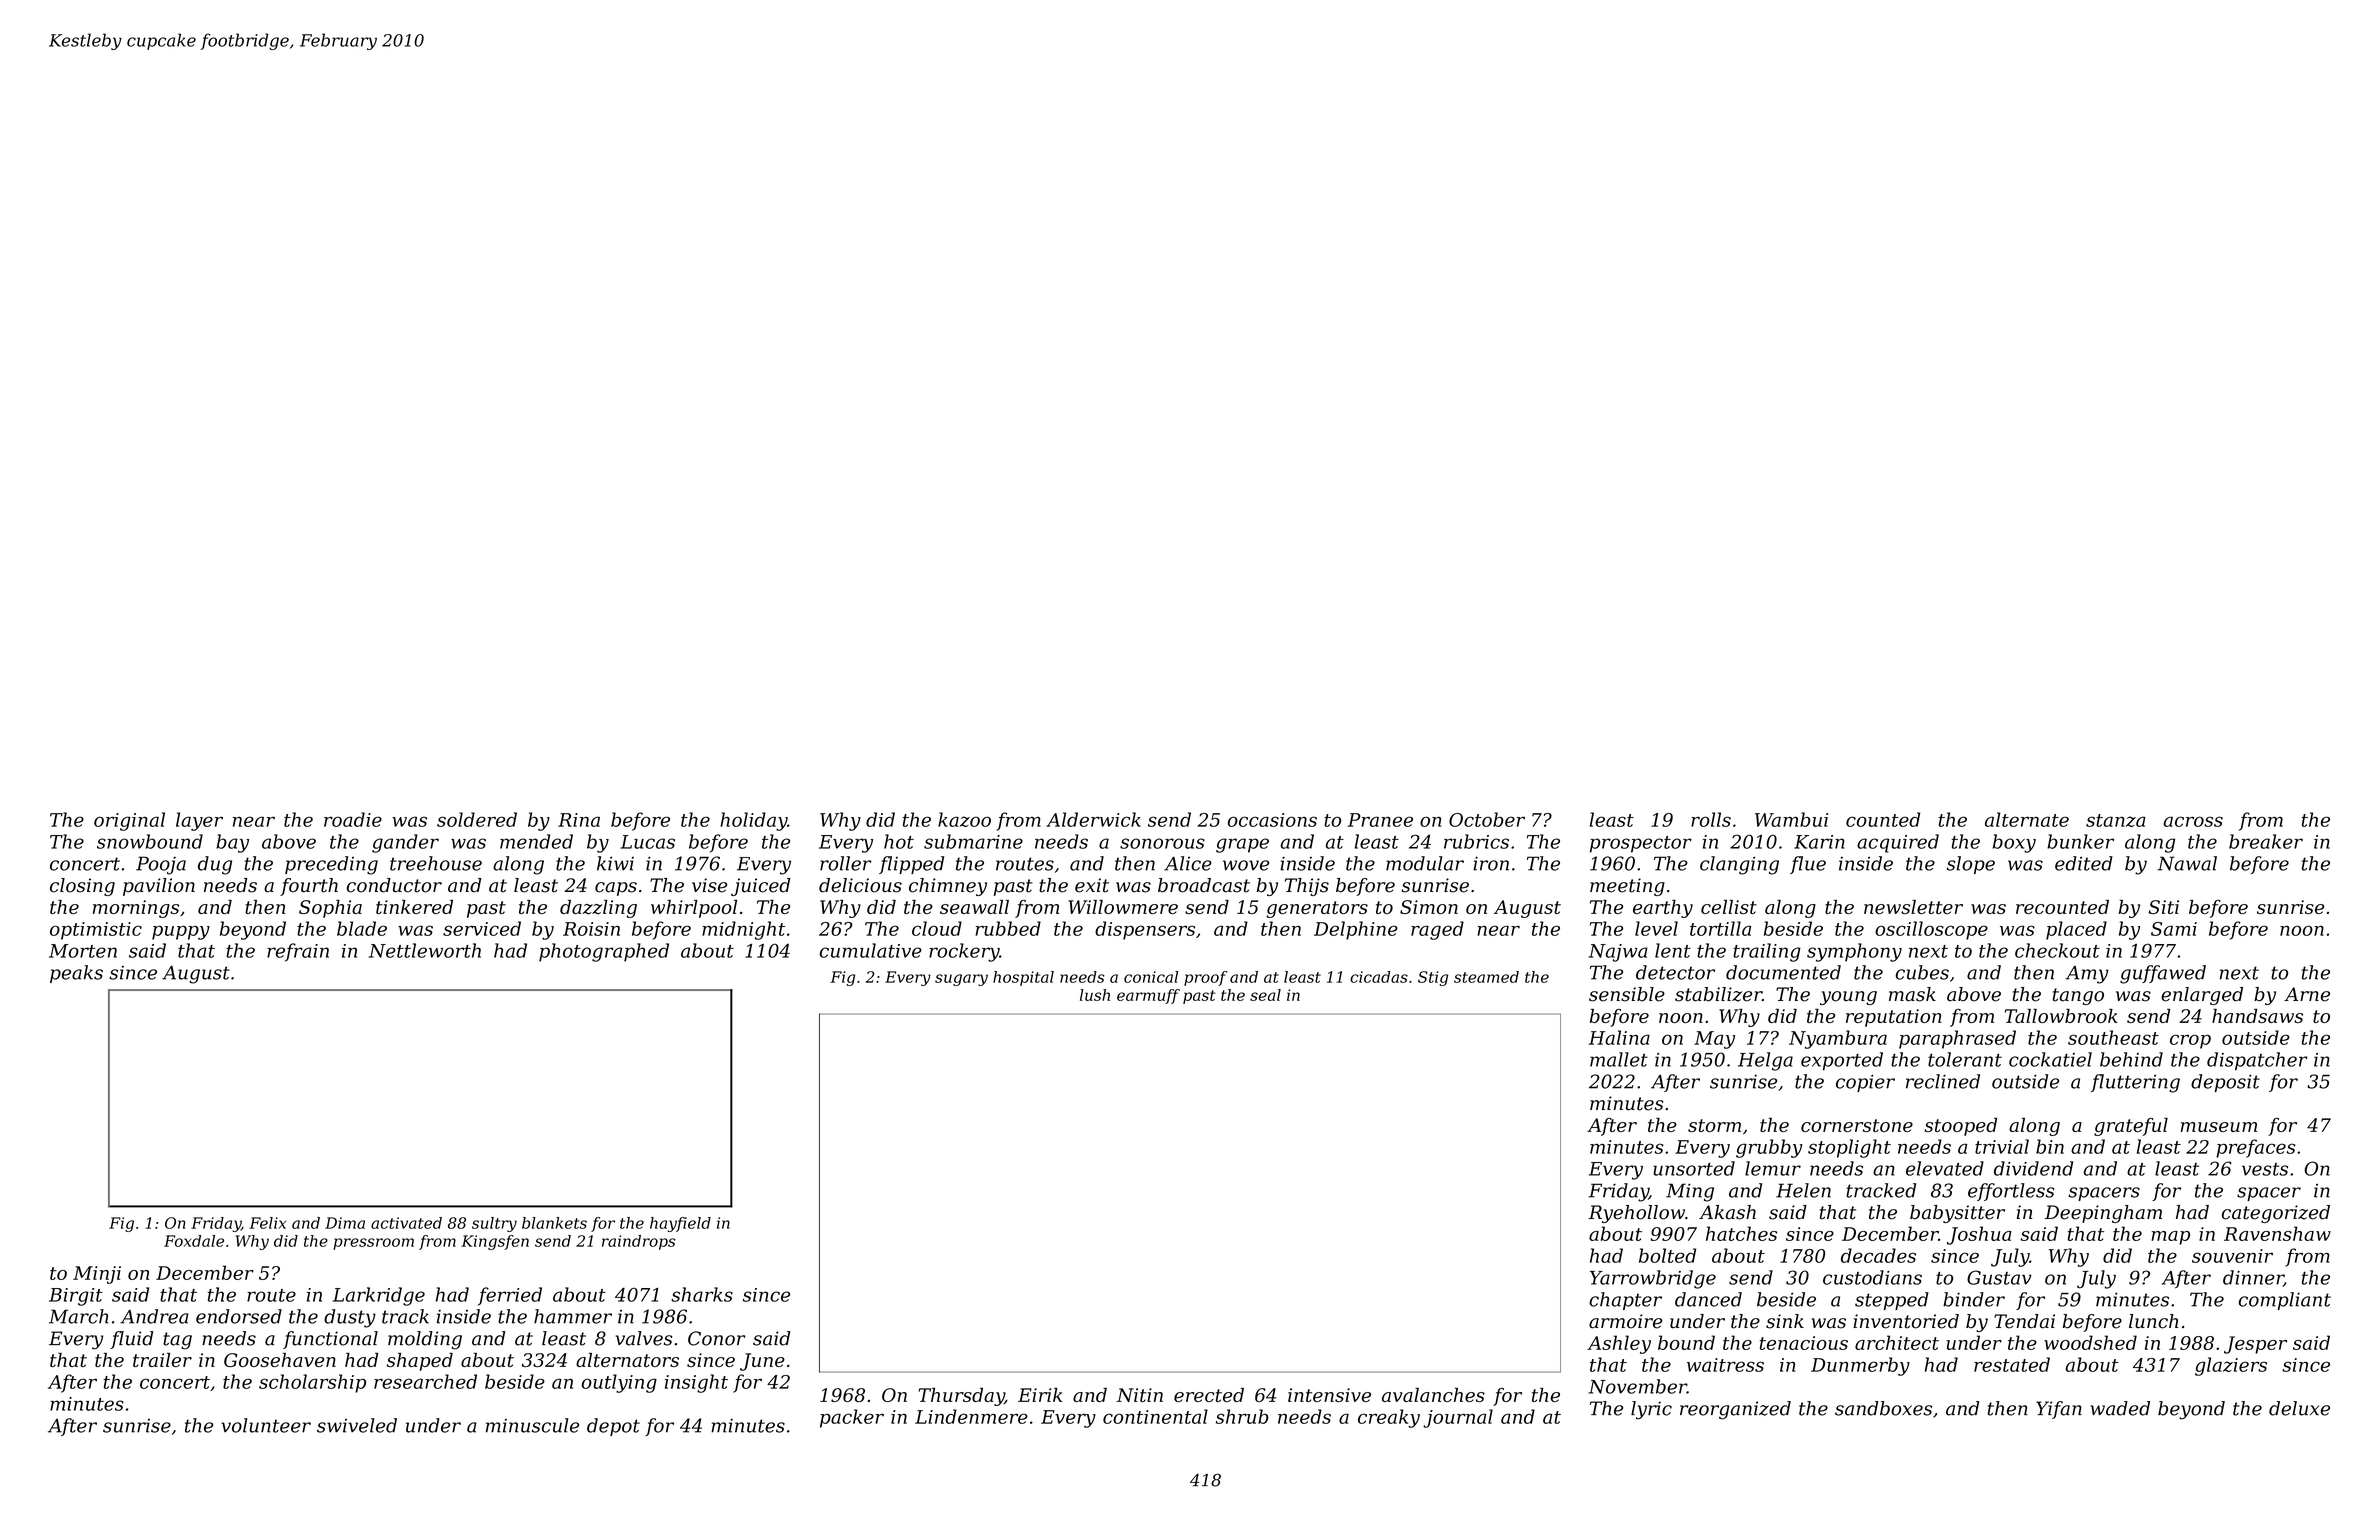  Describe the element at coordinates (266, 1425) in the screenshot. I see `volunteer` at that location.
